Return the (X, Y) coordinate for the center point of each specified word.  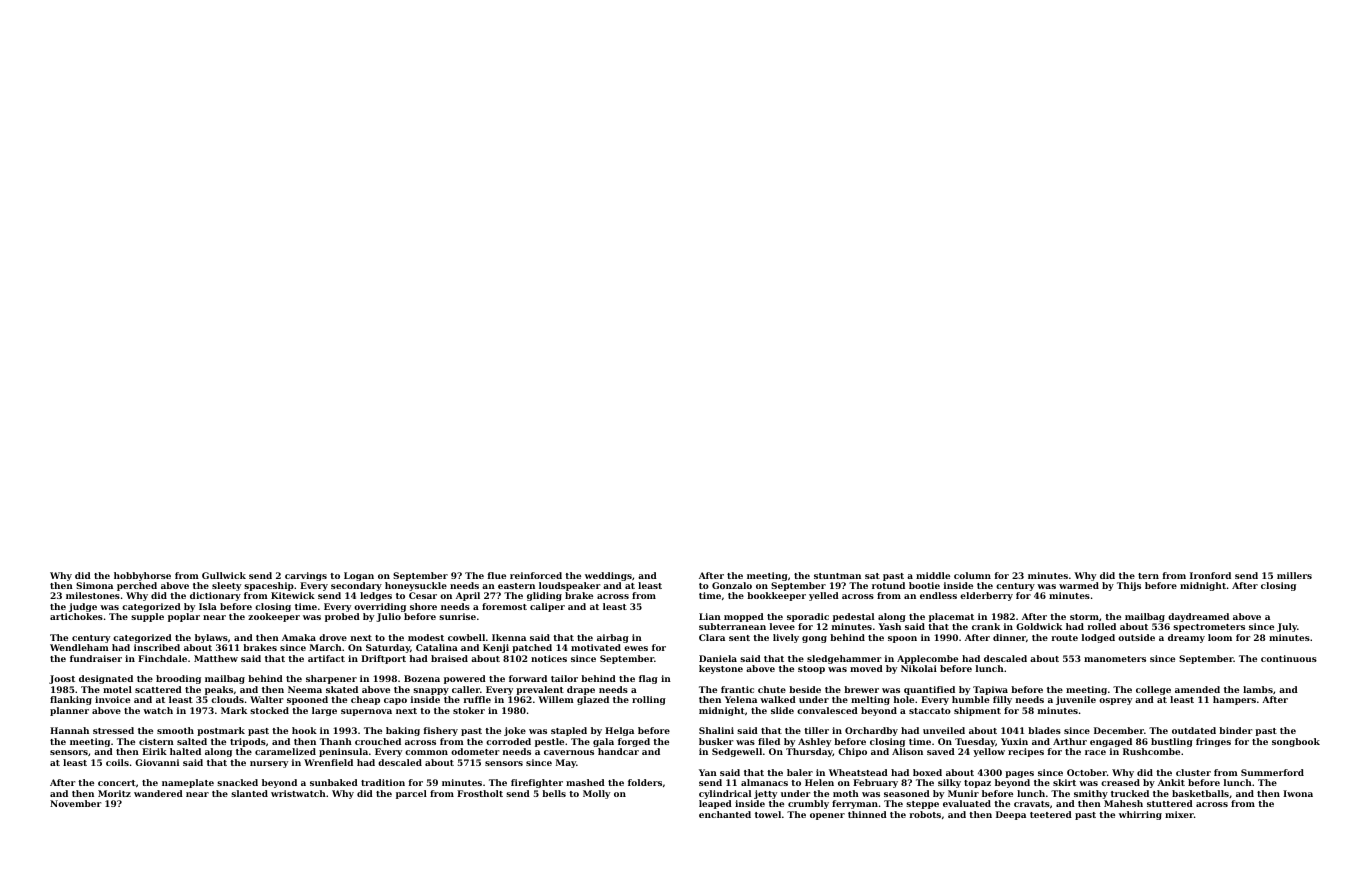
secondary (356, 586)
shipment (977, 711)
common (426, 752)
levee (782, 626)
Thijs (1129, 586)
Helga (619, 731)
